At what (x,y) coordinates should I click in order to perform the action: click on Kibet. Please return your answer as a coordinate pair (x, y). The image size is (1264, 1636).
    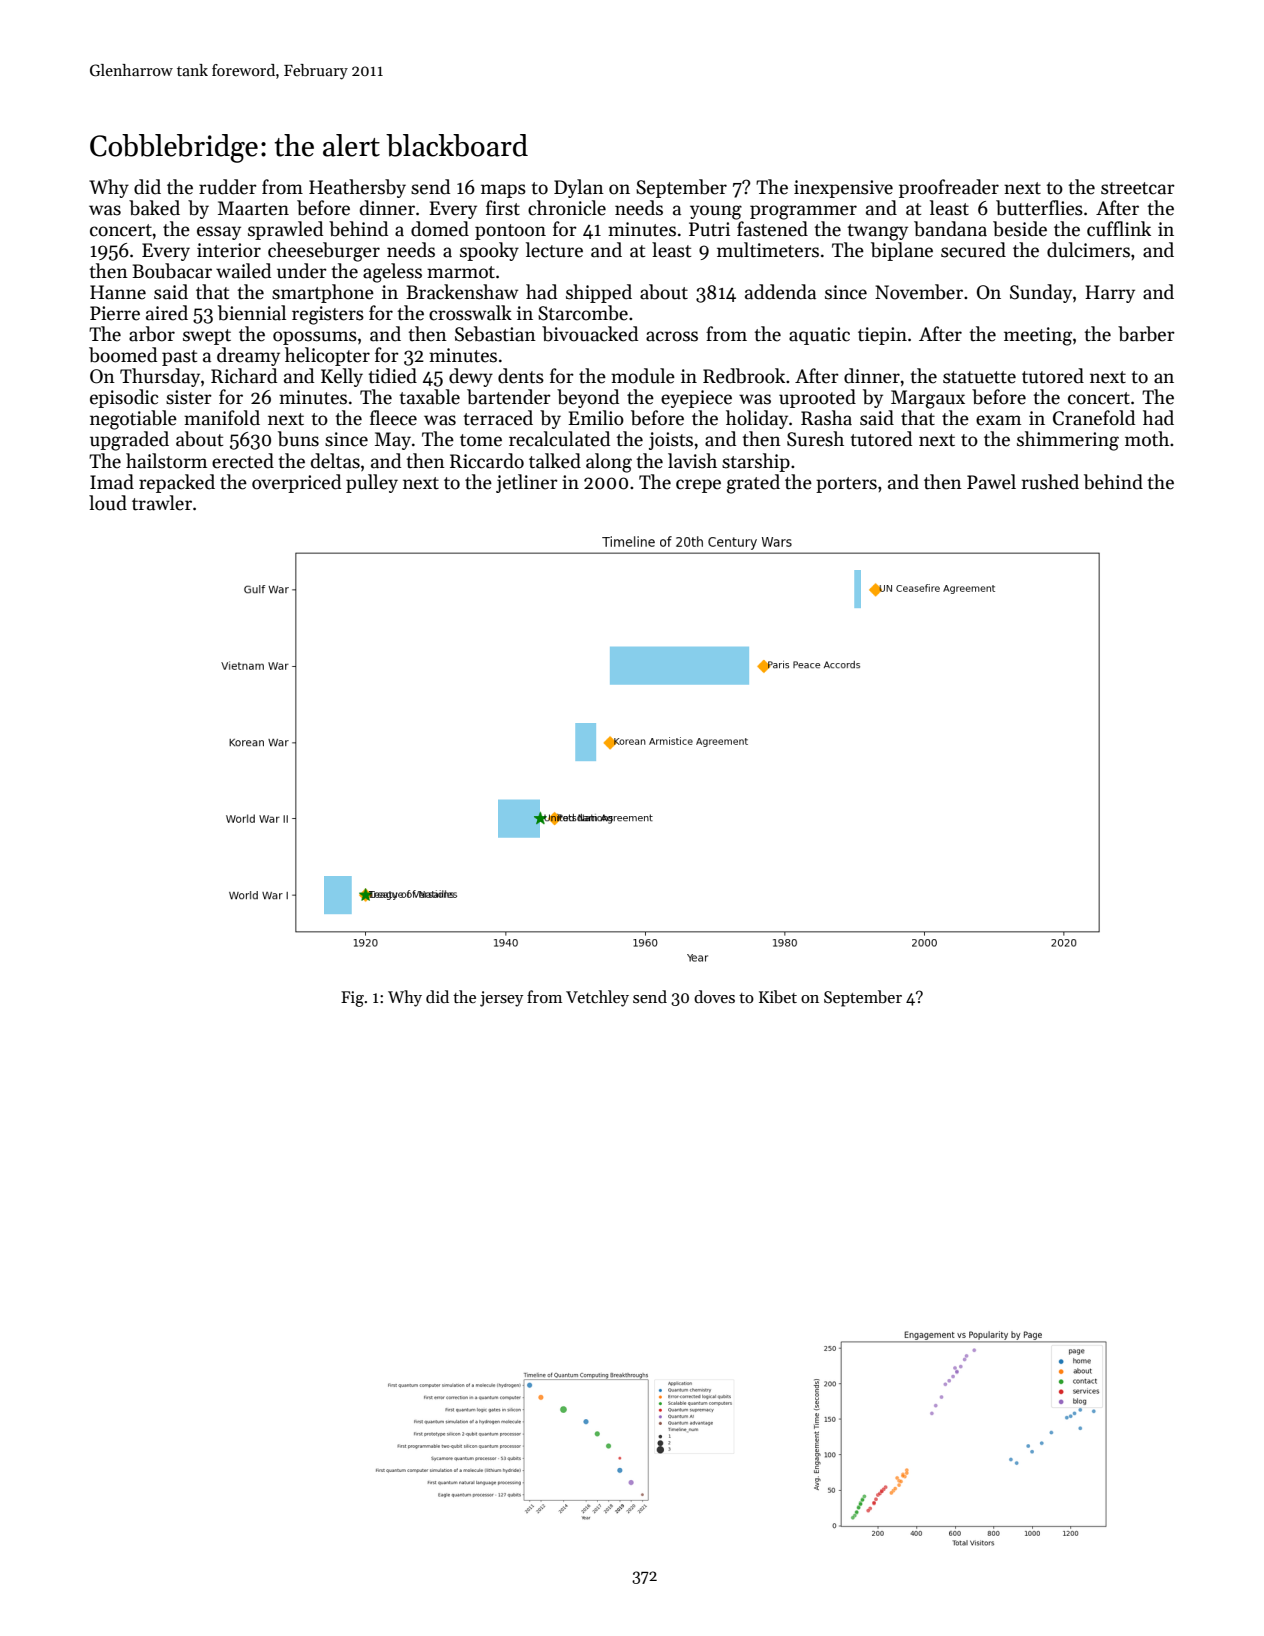
    Looking at the image, I should click on (778, 996).
